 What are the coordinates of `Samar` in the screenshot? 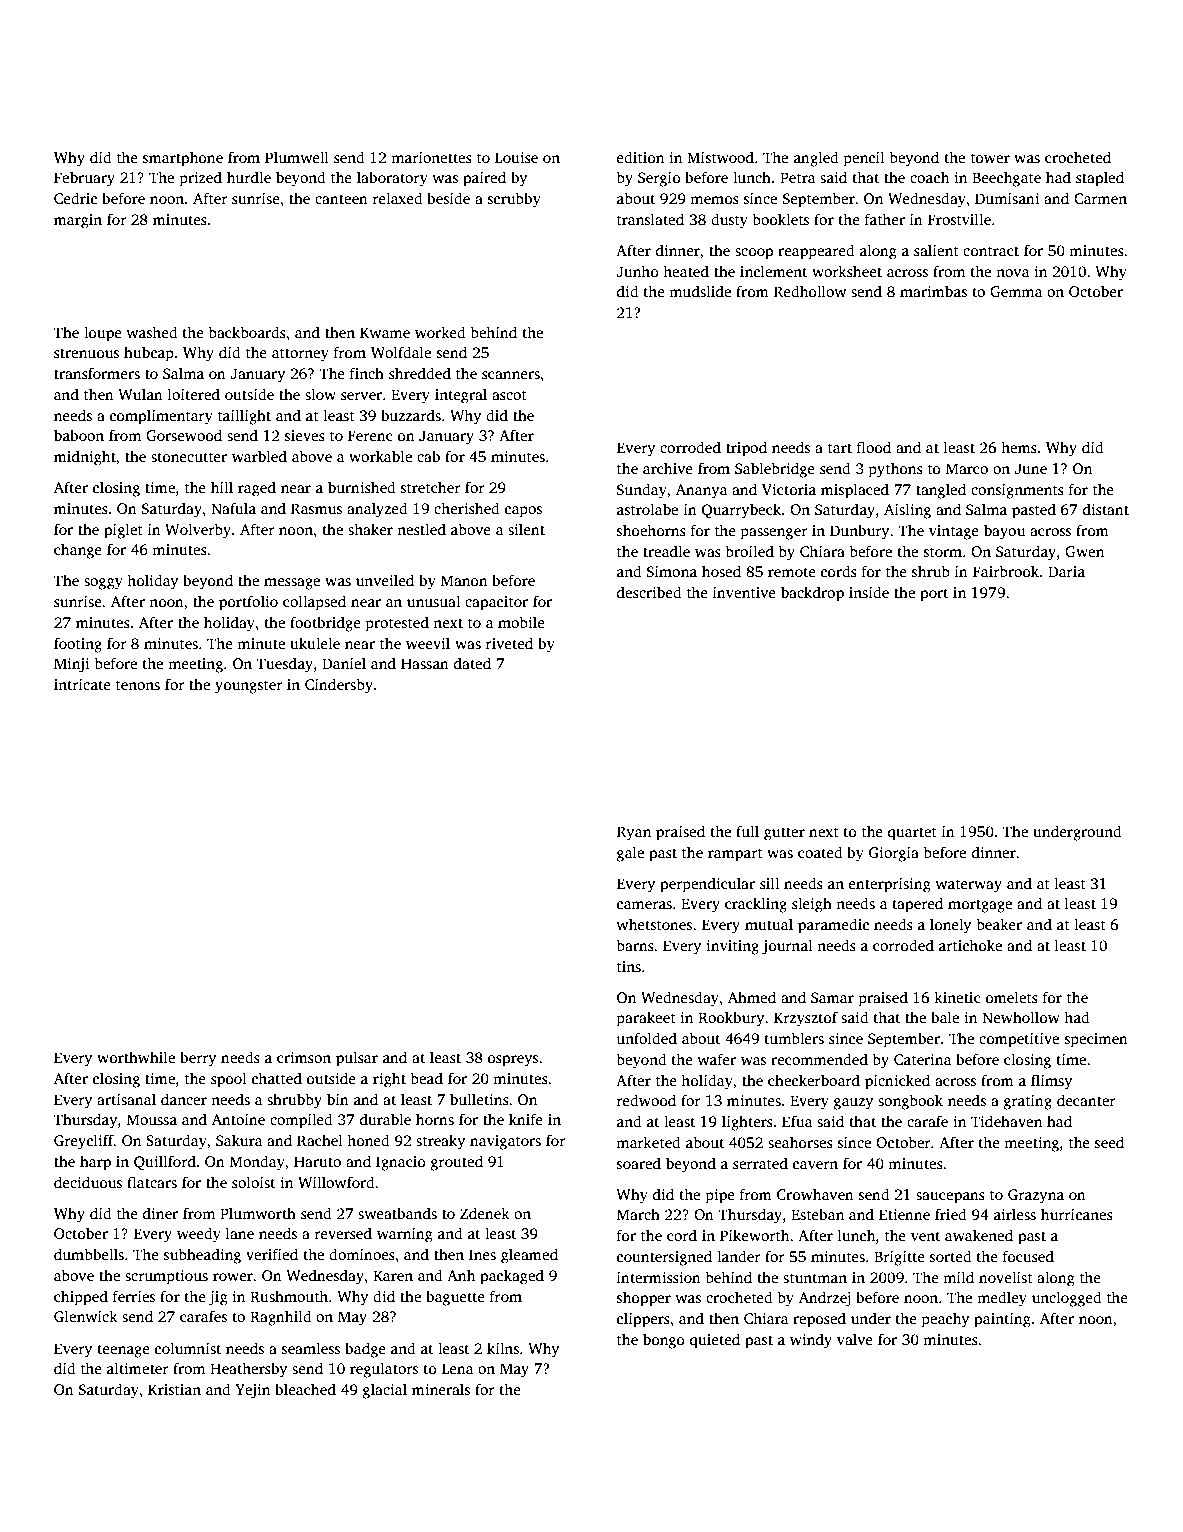 It's located at (832, 997).
